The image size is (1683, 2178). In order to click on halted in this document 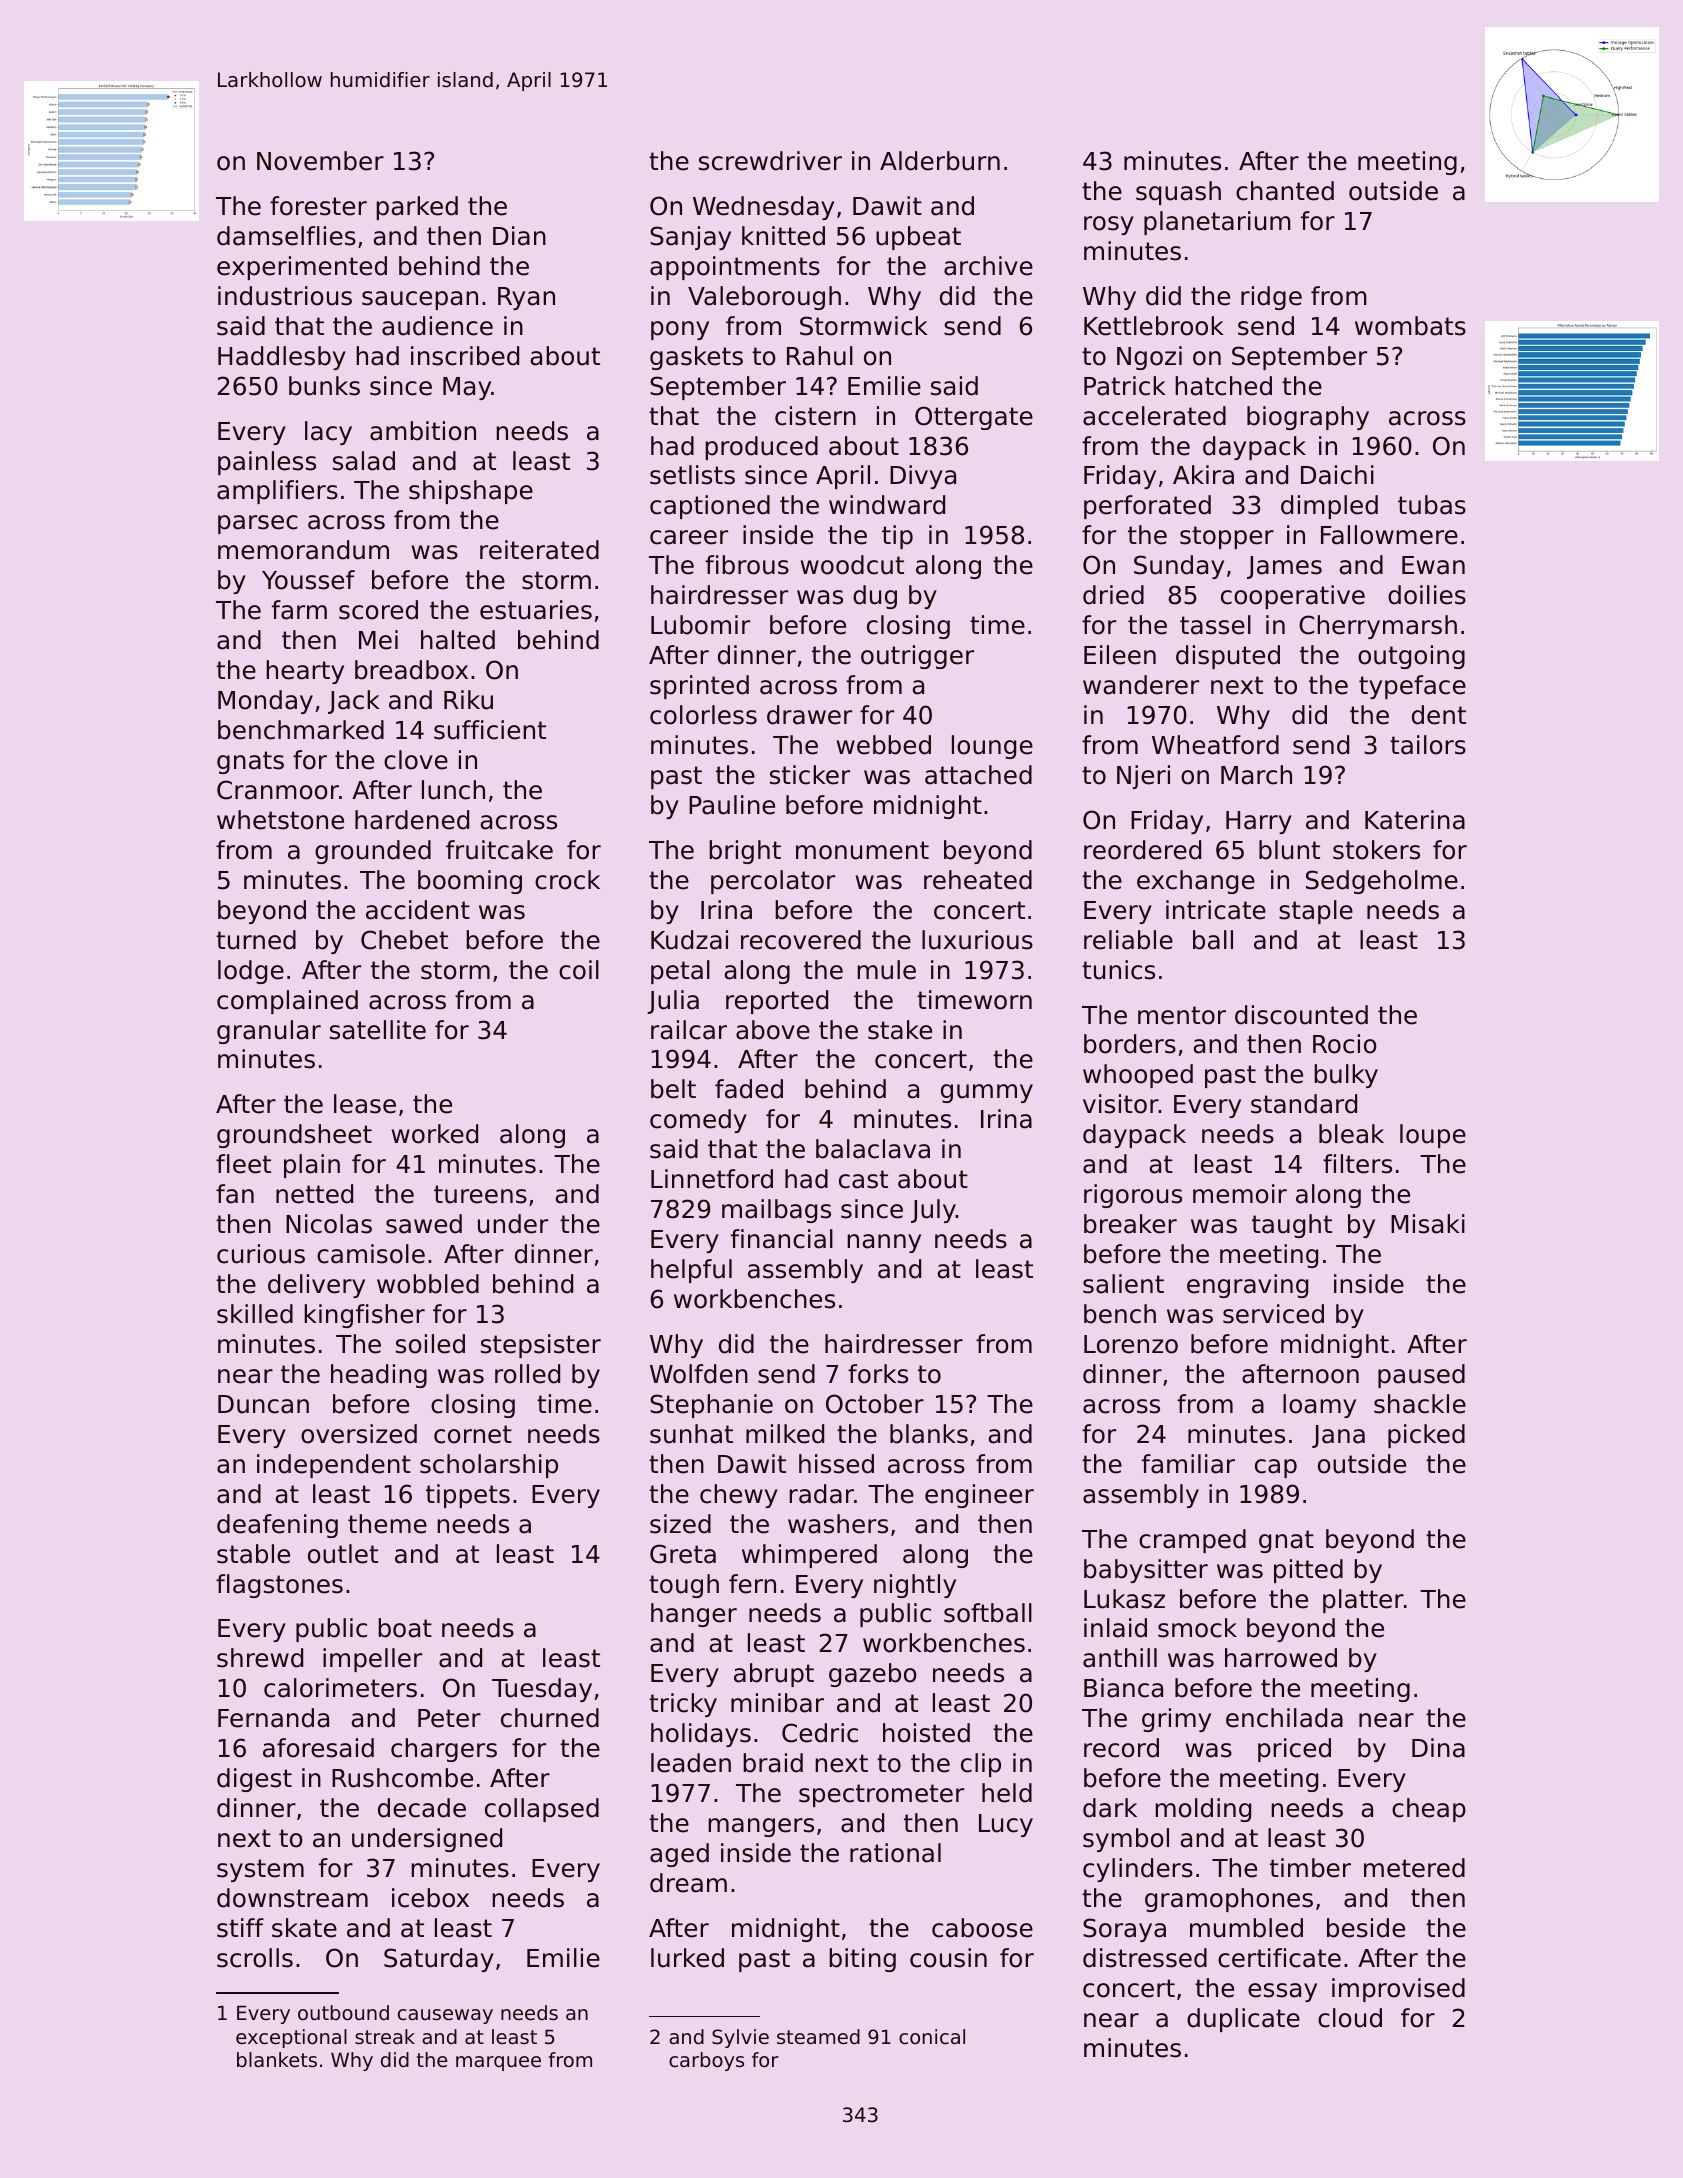, I will do `click(458, 640)`.
